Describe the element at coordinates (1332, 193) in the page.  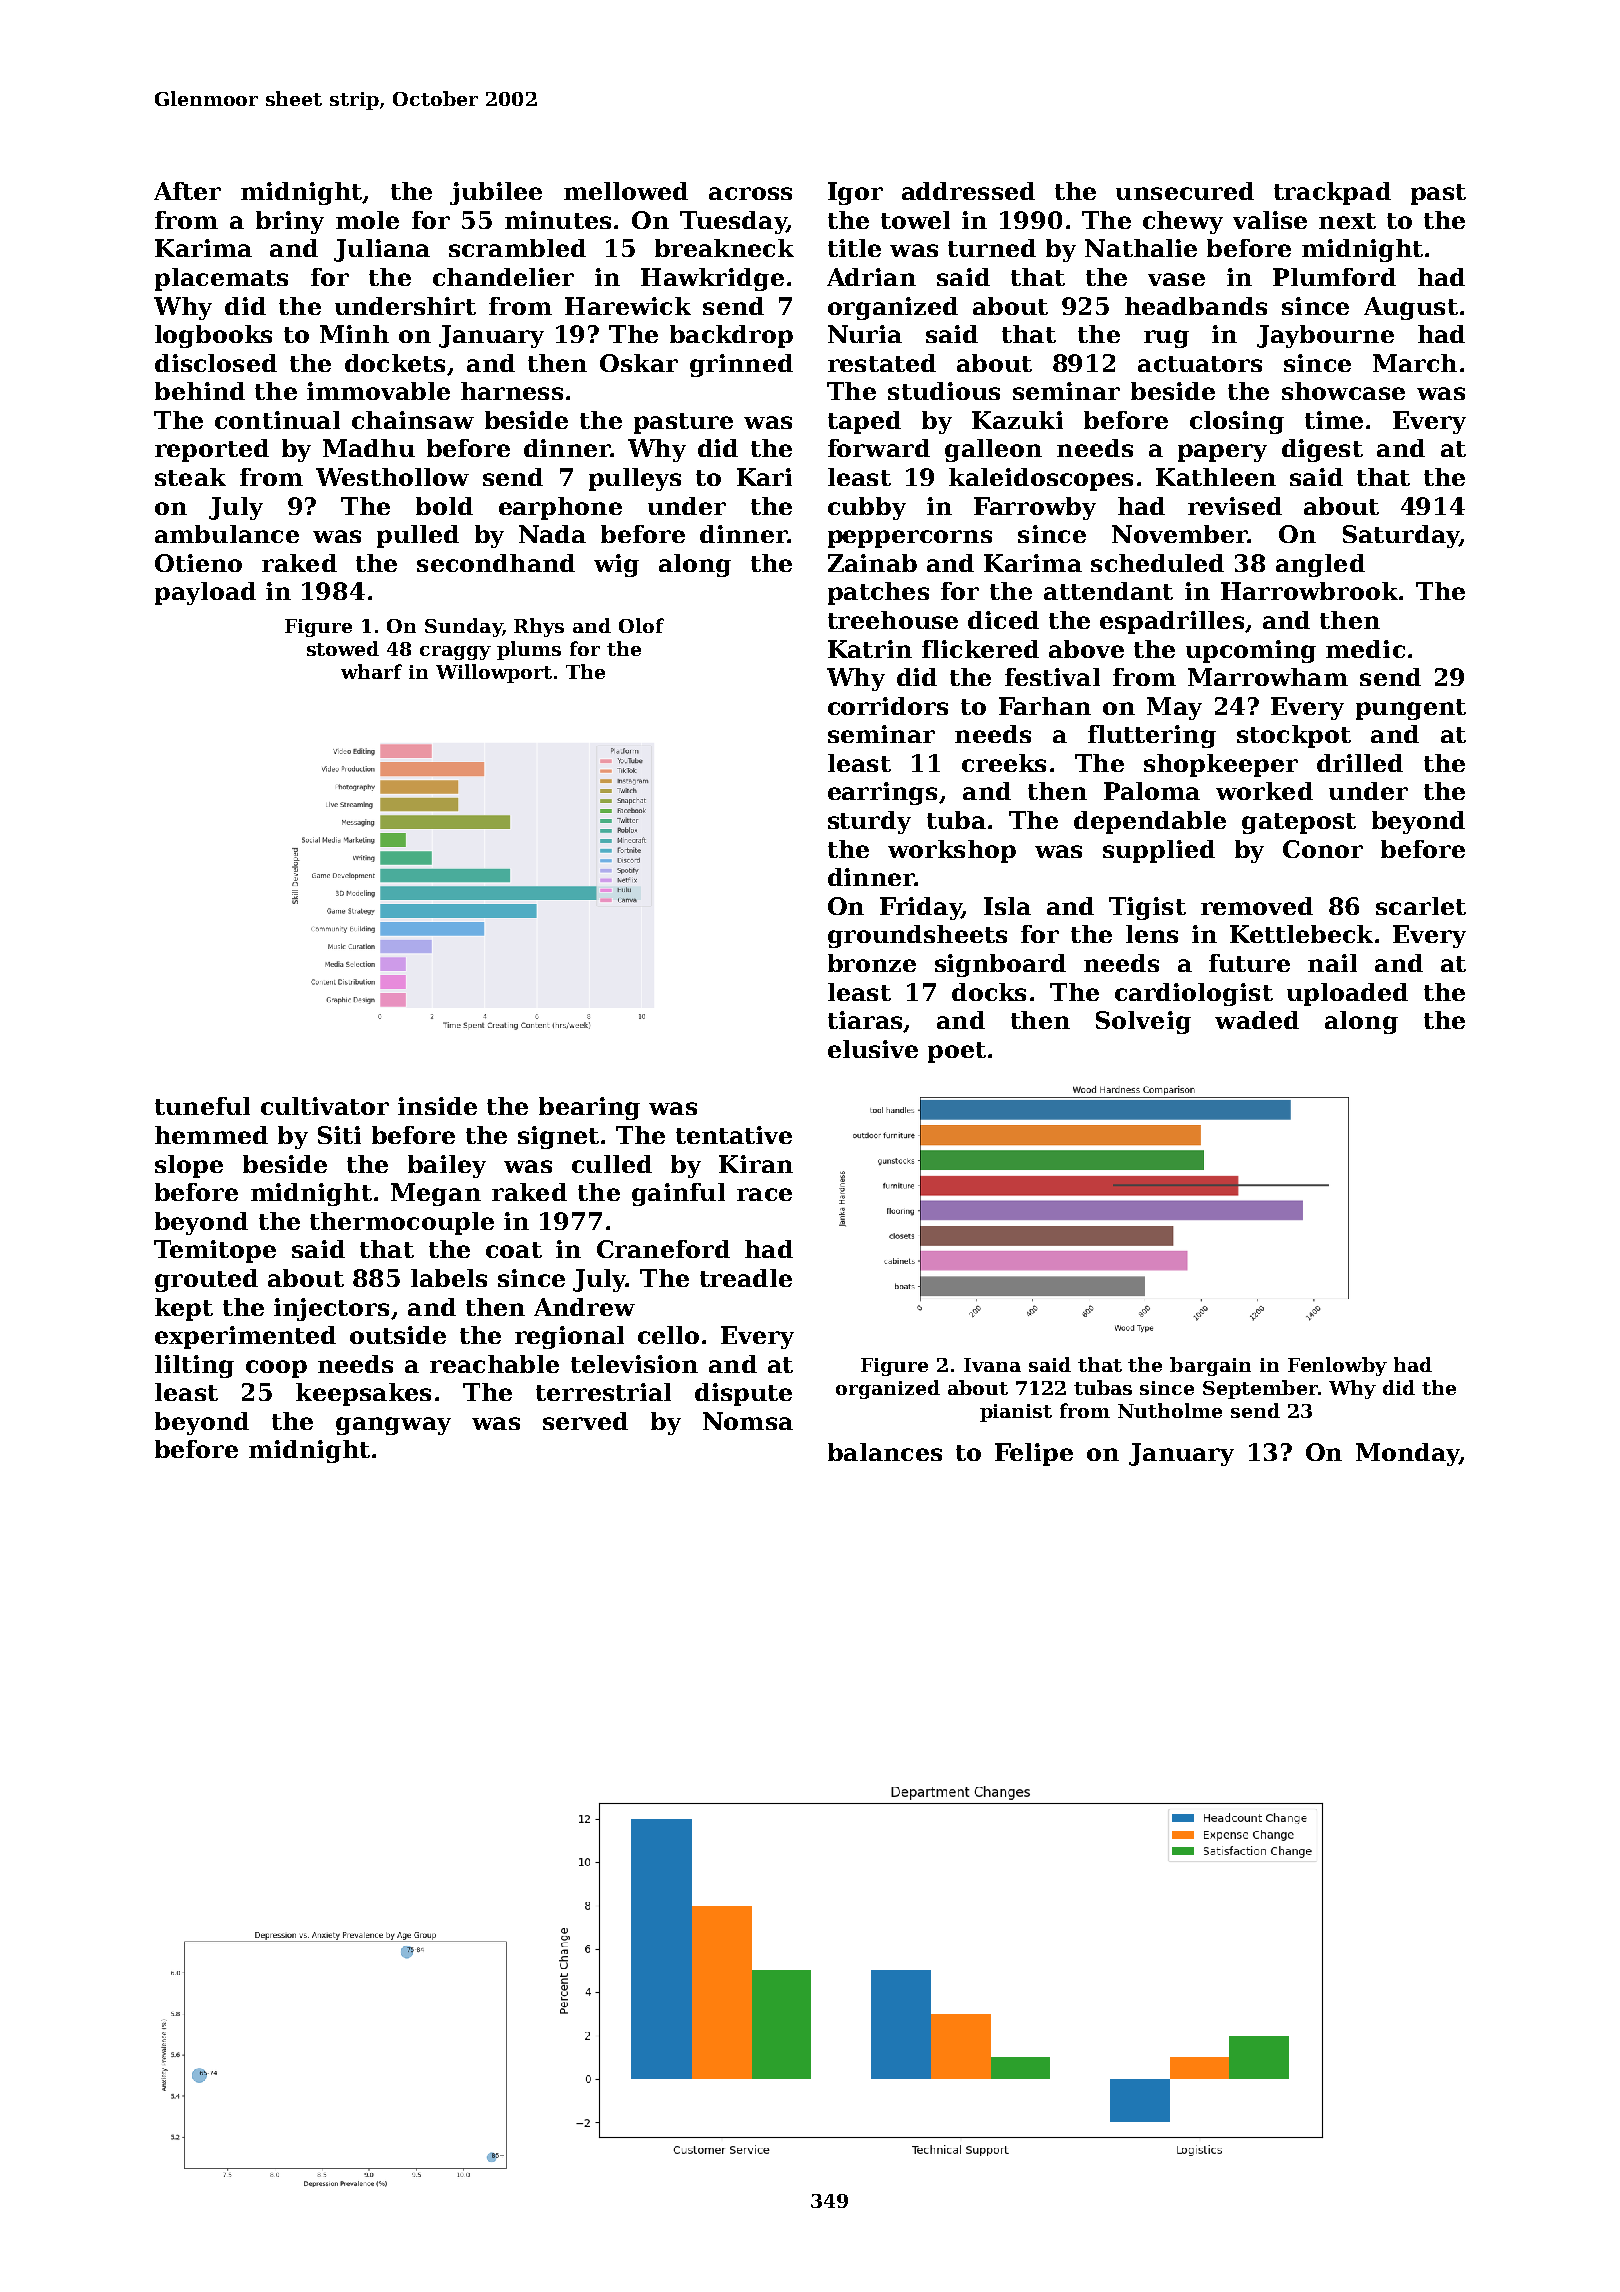
I see `trackpad` at that location.
